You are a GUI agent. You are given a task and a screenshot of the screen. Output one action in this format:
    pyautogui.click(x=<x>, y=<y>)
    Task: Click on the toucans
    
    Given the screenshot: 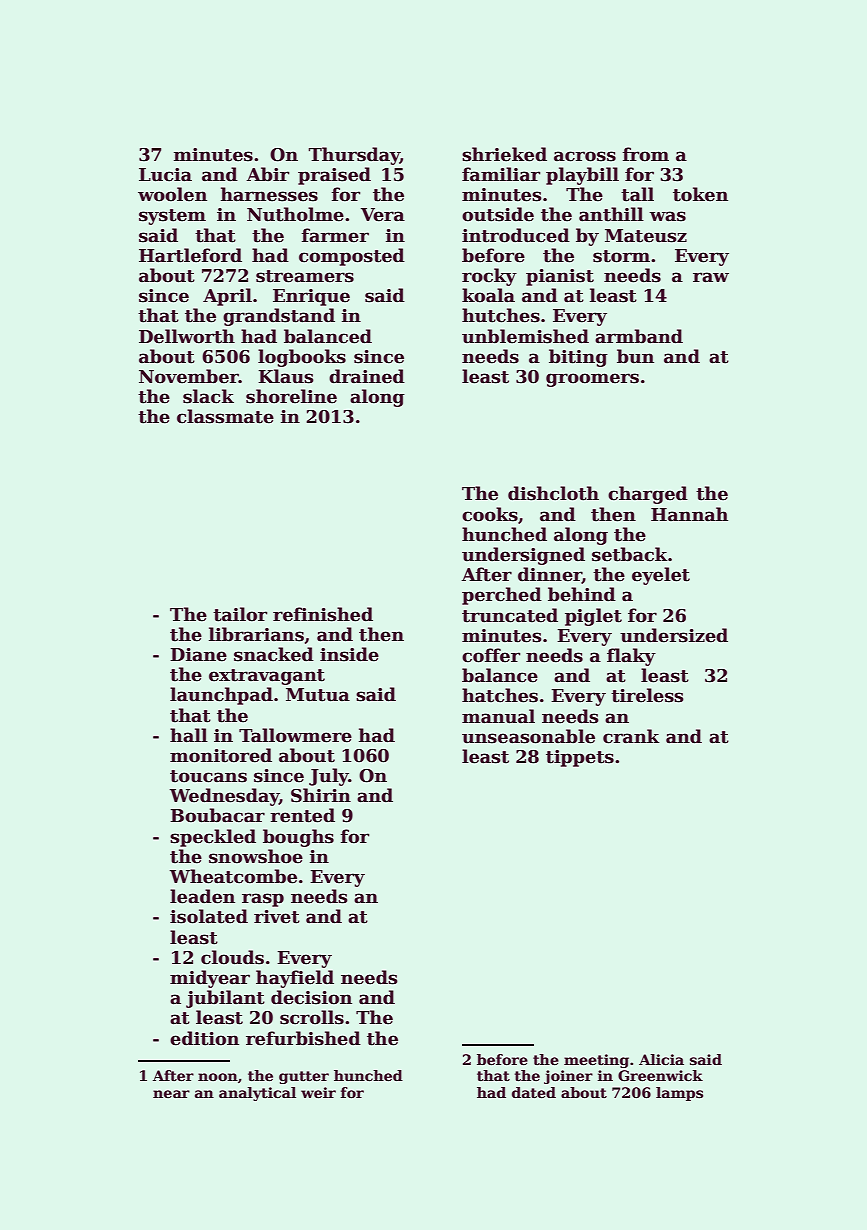 What is the action you would take?
    pyautogui.click(x=208, y=776)
